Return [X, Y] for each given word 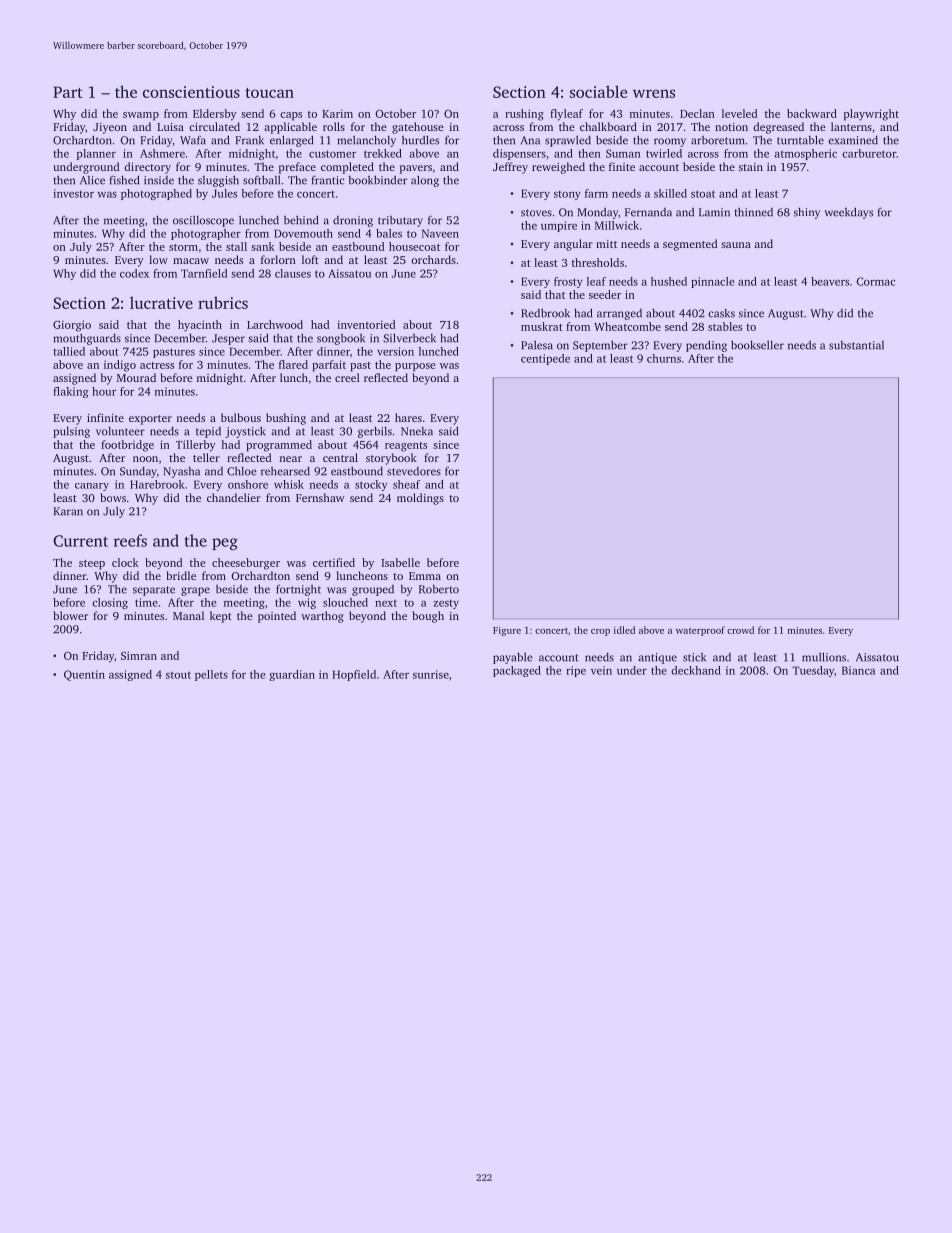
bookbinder [377, 180]
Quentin [84, 675]
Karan [68, 511]
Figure [507, 631]
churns [664, 358]
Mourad [136, 377]
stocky [371, 485]
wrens [654, 93]
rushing [524, 115]
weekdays [849, 213]
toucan [269, 93]
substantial [856, 345]
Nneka [417, 431]
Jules [224, 193]
